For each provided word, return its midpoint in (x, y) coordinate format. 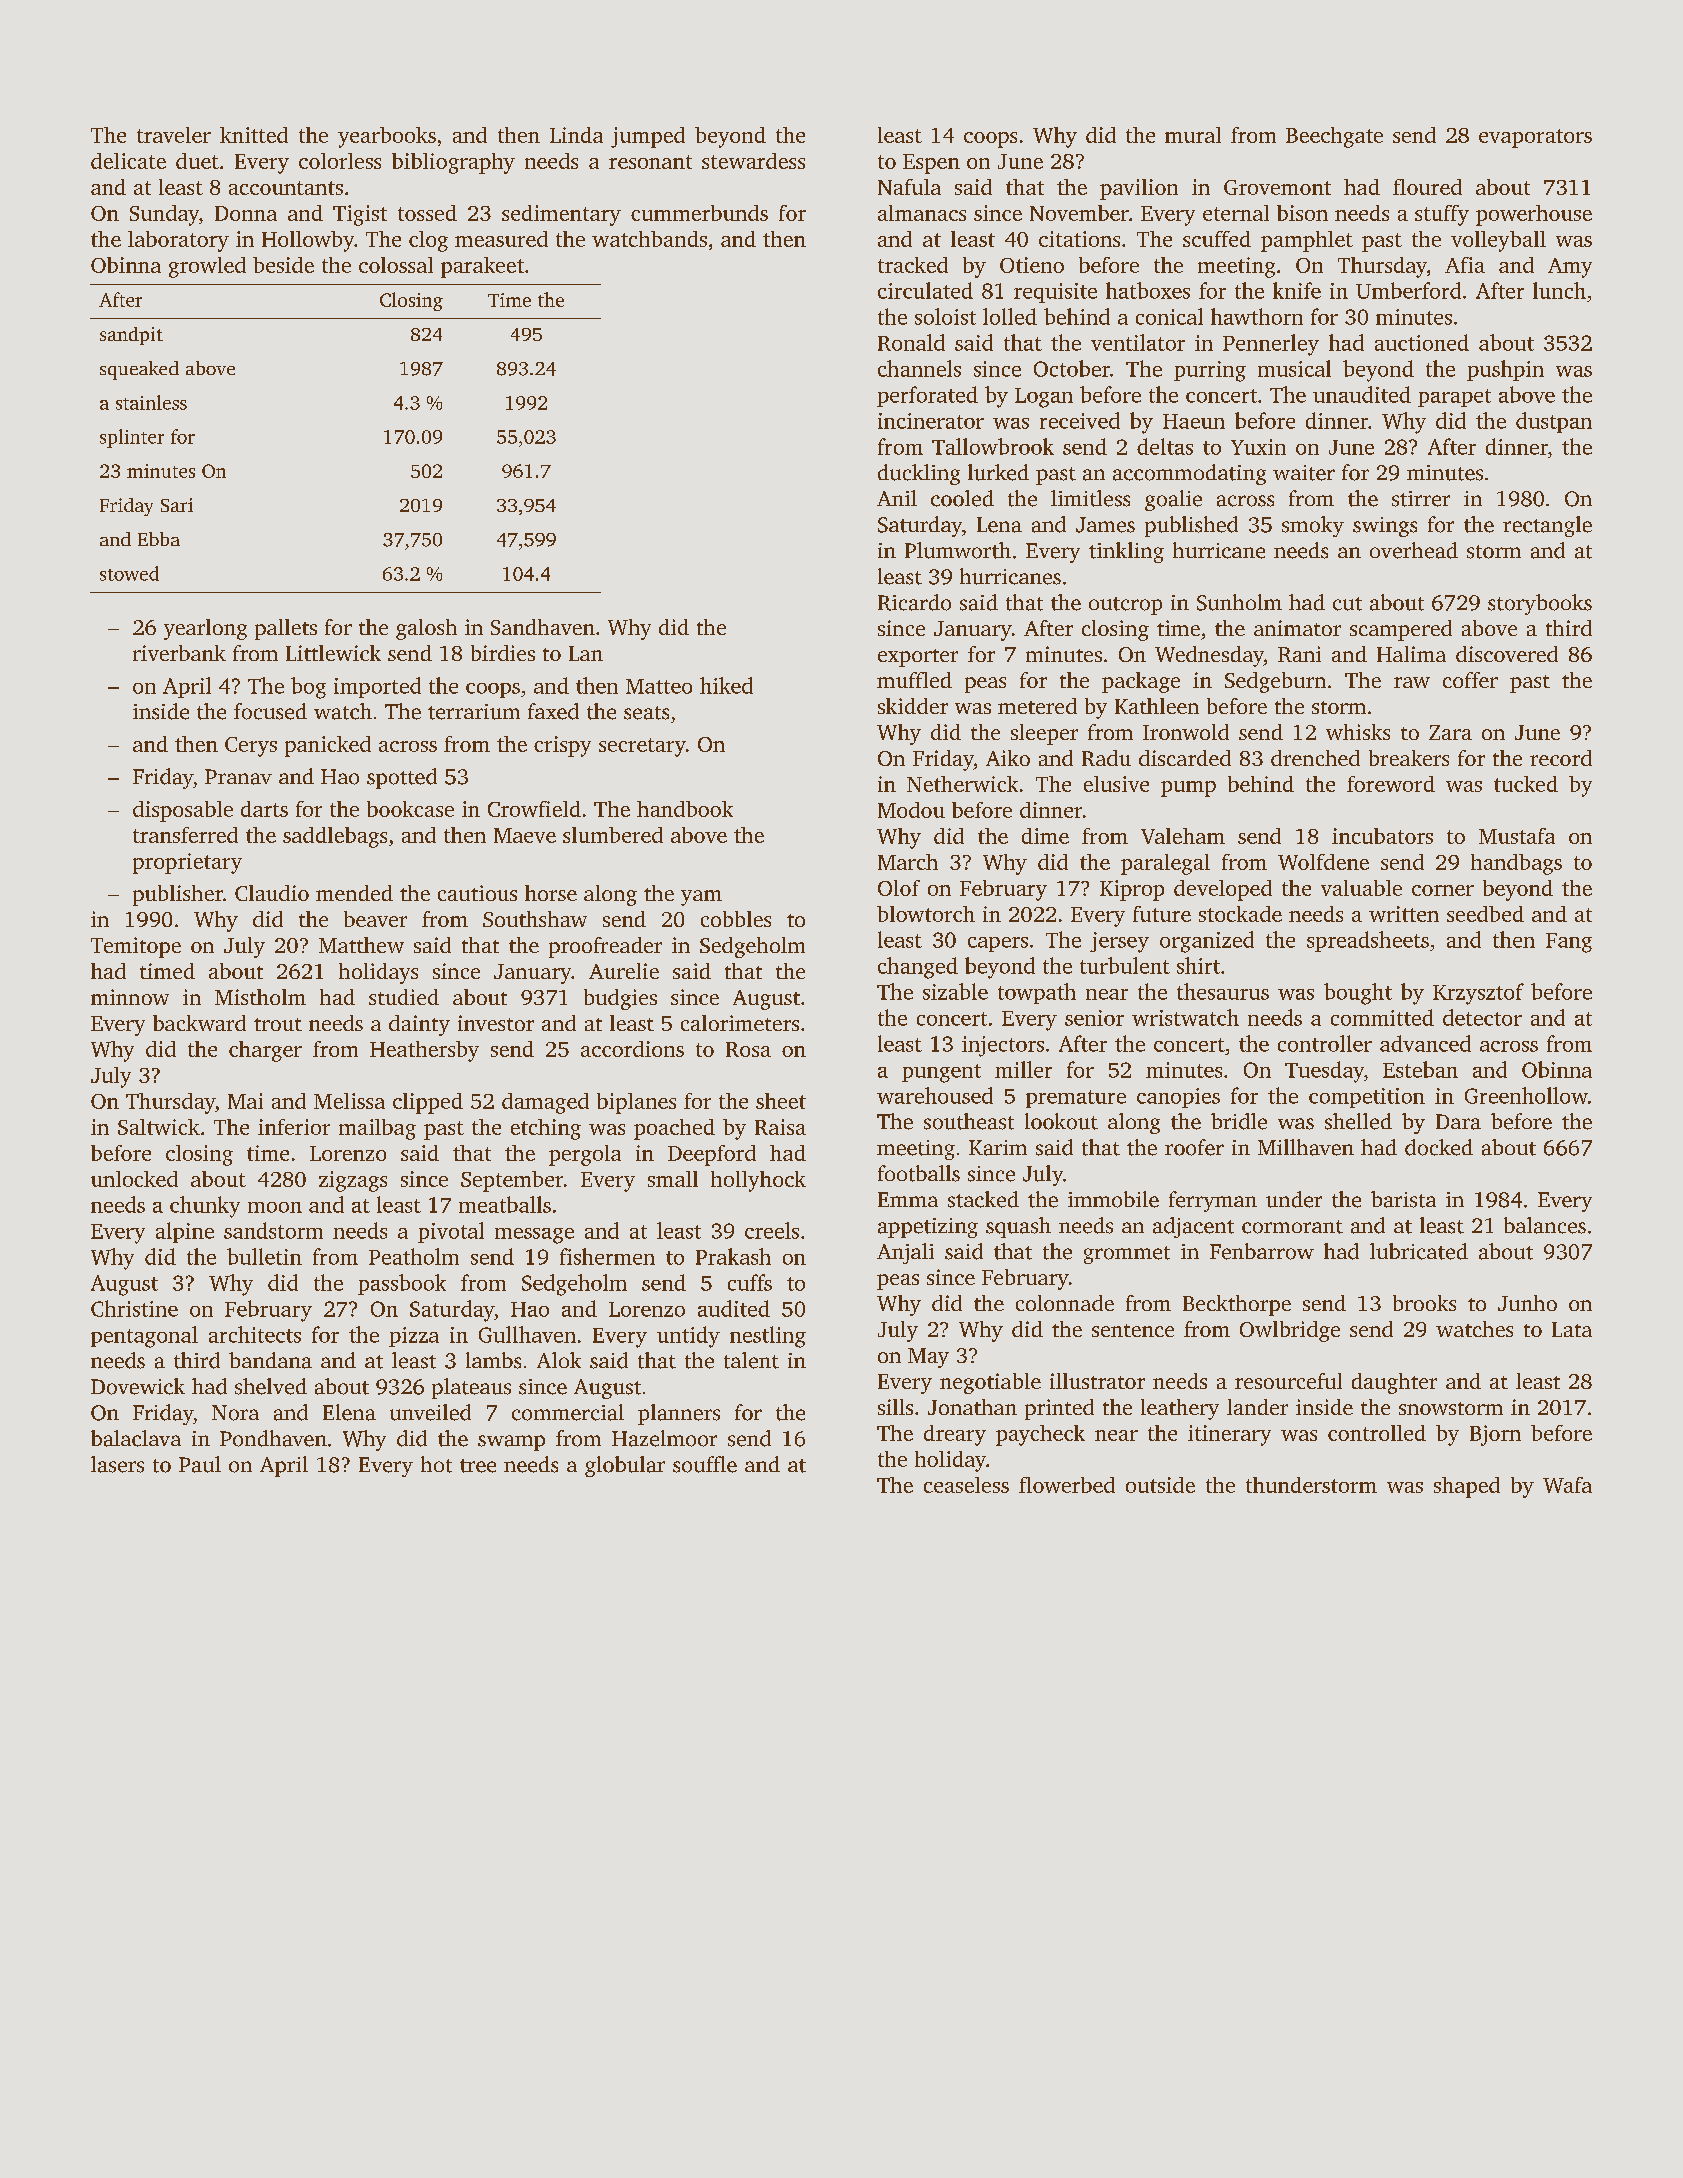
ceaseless (966, 1485)
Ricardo (914, 602)
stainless (151, 402)
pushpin (1505, 370)
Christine (134, 1308)
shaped (1467, 1487)
